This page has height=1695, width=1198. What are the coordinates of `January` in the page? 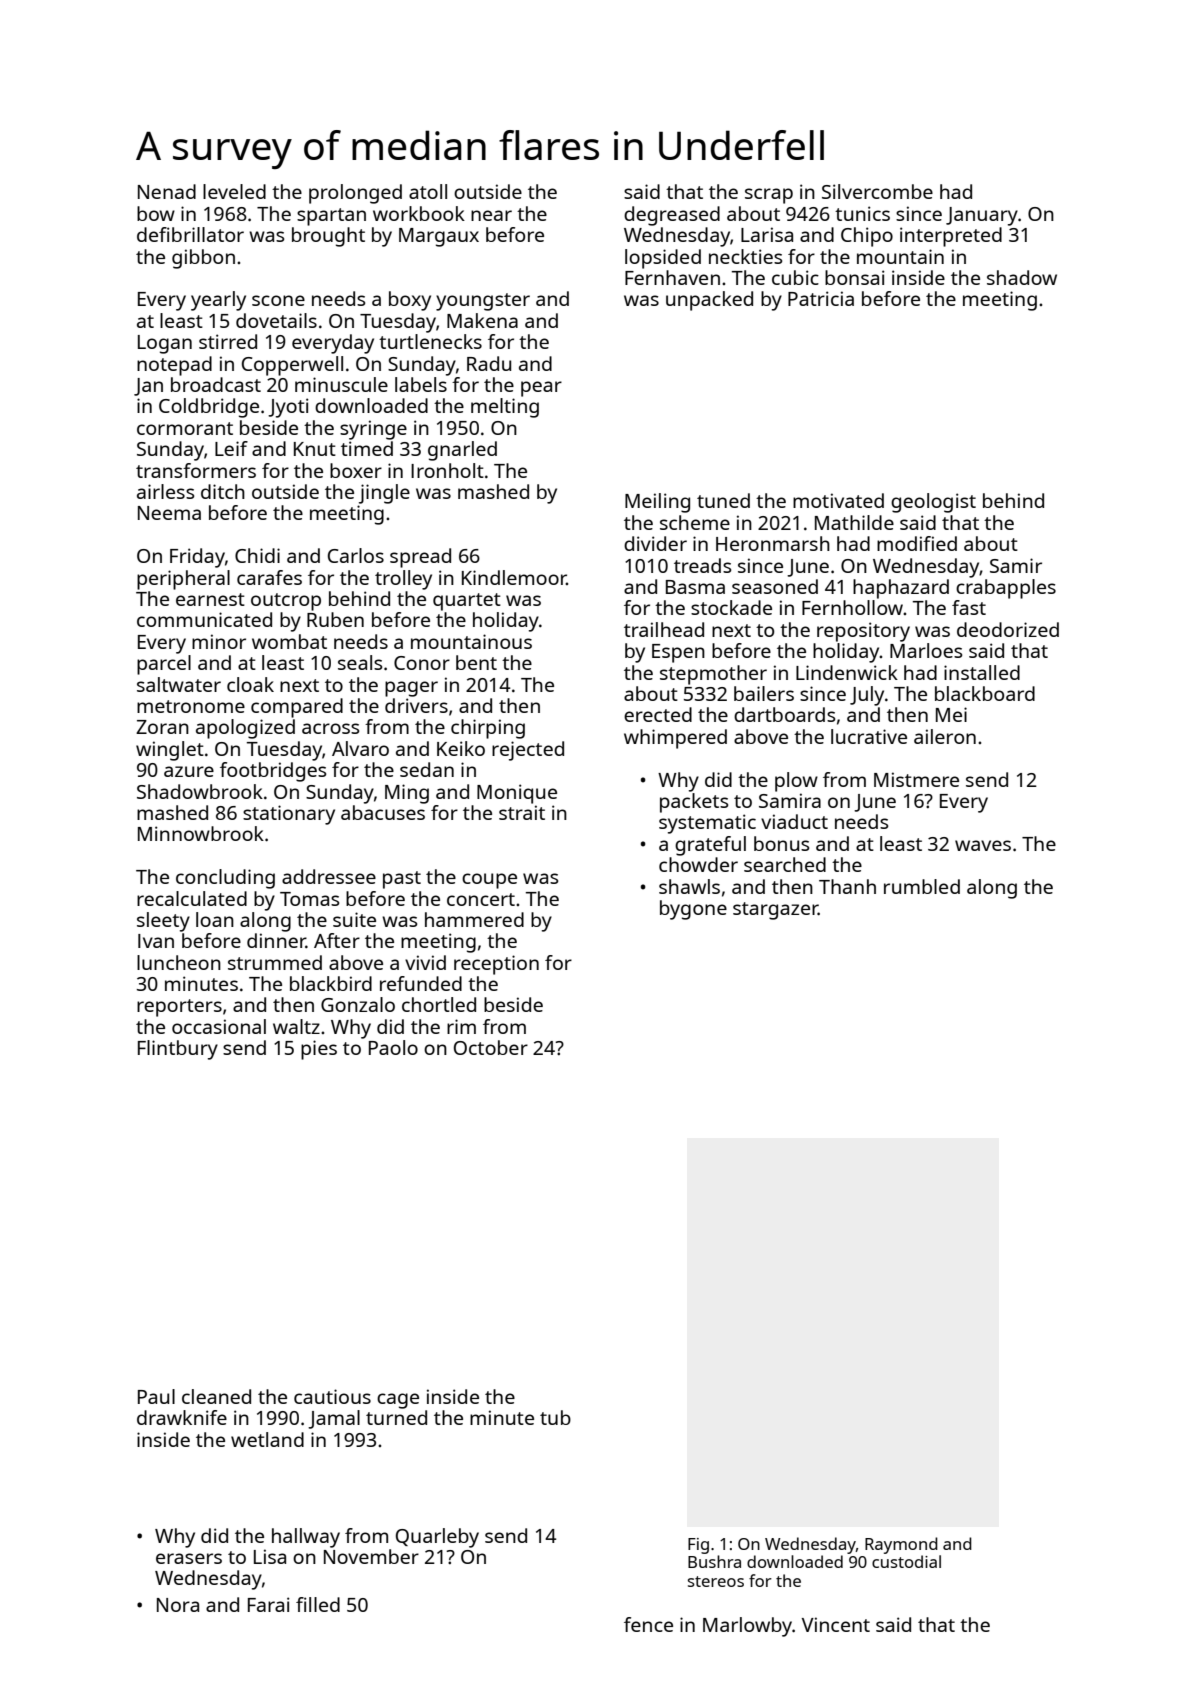 It's located at (982, 216).
